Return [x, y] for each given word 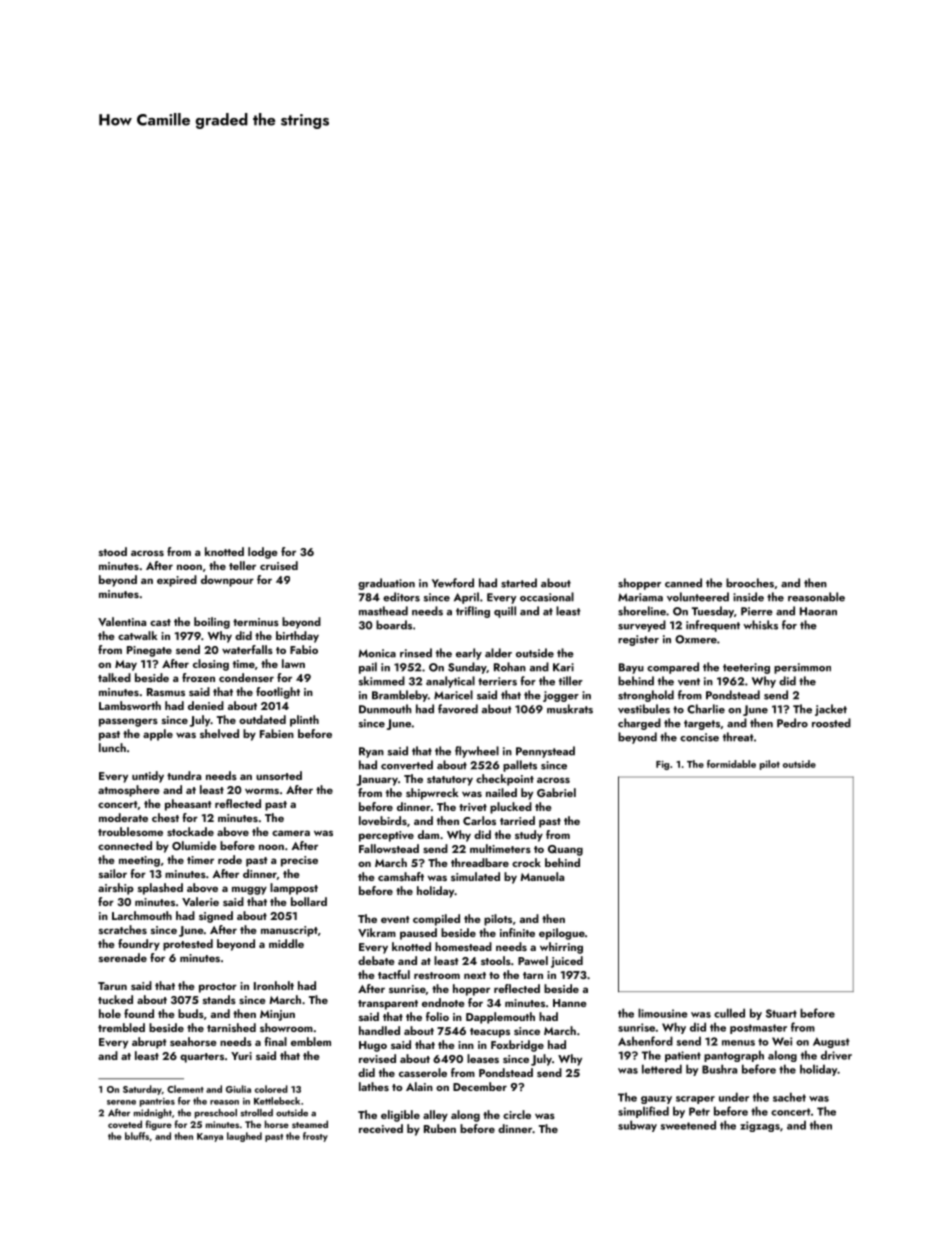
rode [230, 859]
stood [113, 551]
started [519, 583]
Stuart [781, 1013]
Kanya [210, 1137]
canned [683, 583]
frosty [315, 1137]
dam [428, 834]
